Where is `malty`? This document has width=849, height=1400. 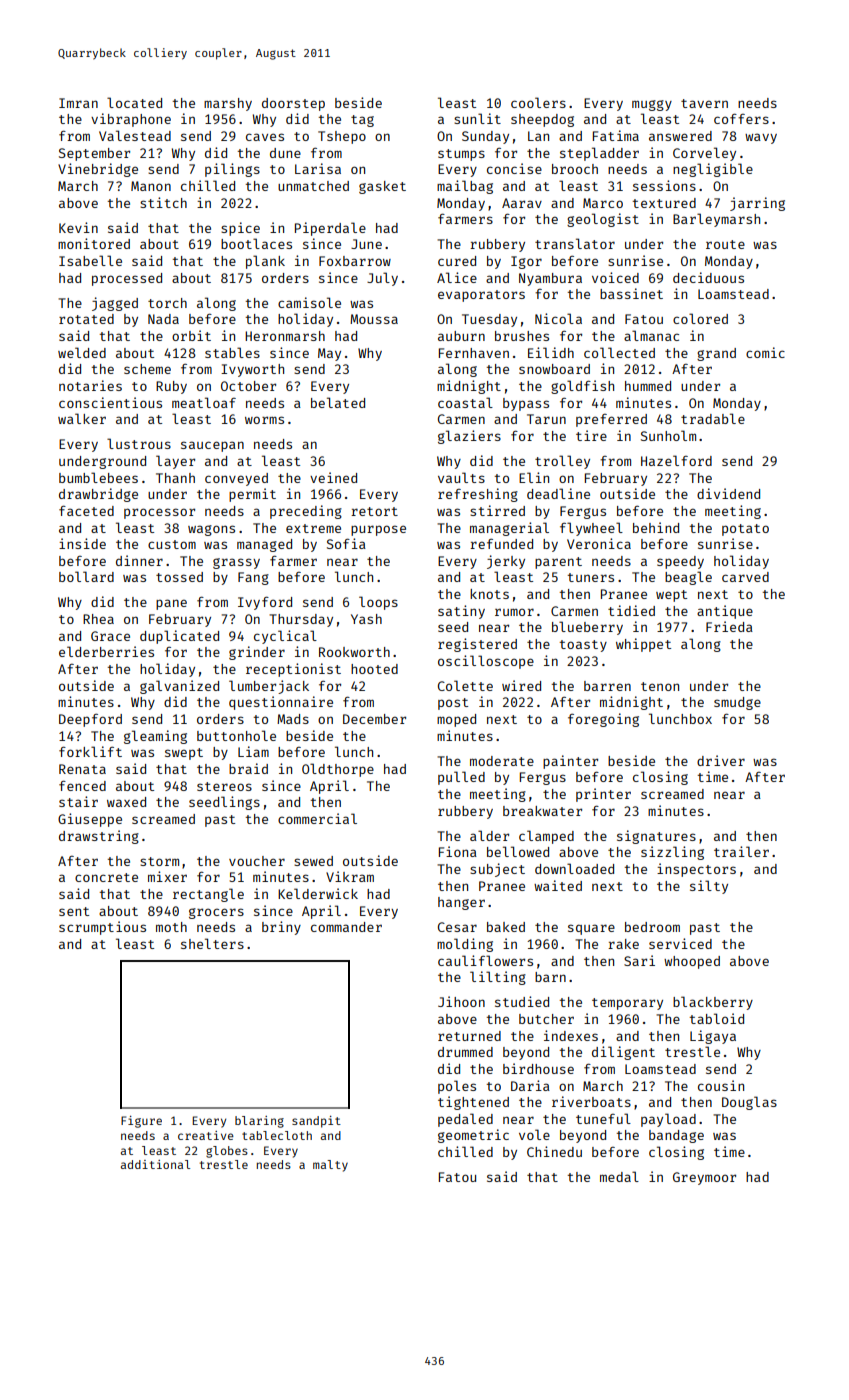 malty is located at coordinates (330, 1166).
